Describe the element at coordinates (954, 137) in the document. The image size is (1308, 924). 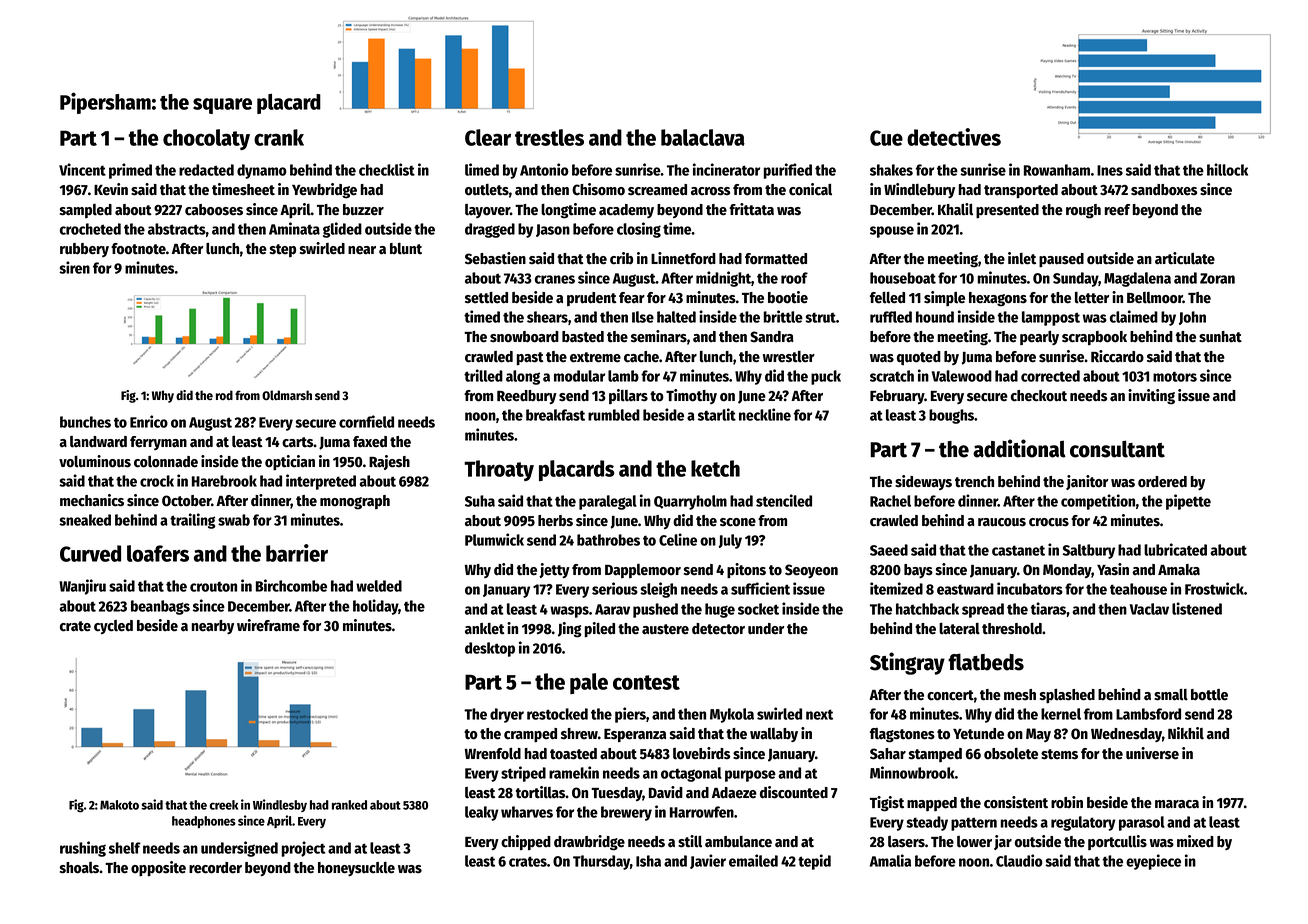
I see `detectives` at that location.
